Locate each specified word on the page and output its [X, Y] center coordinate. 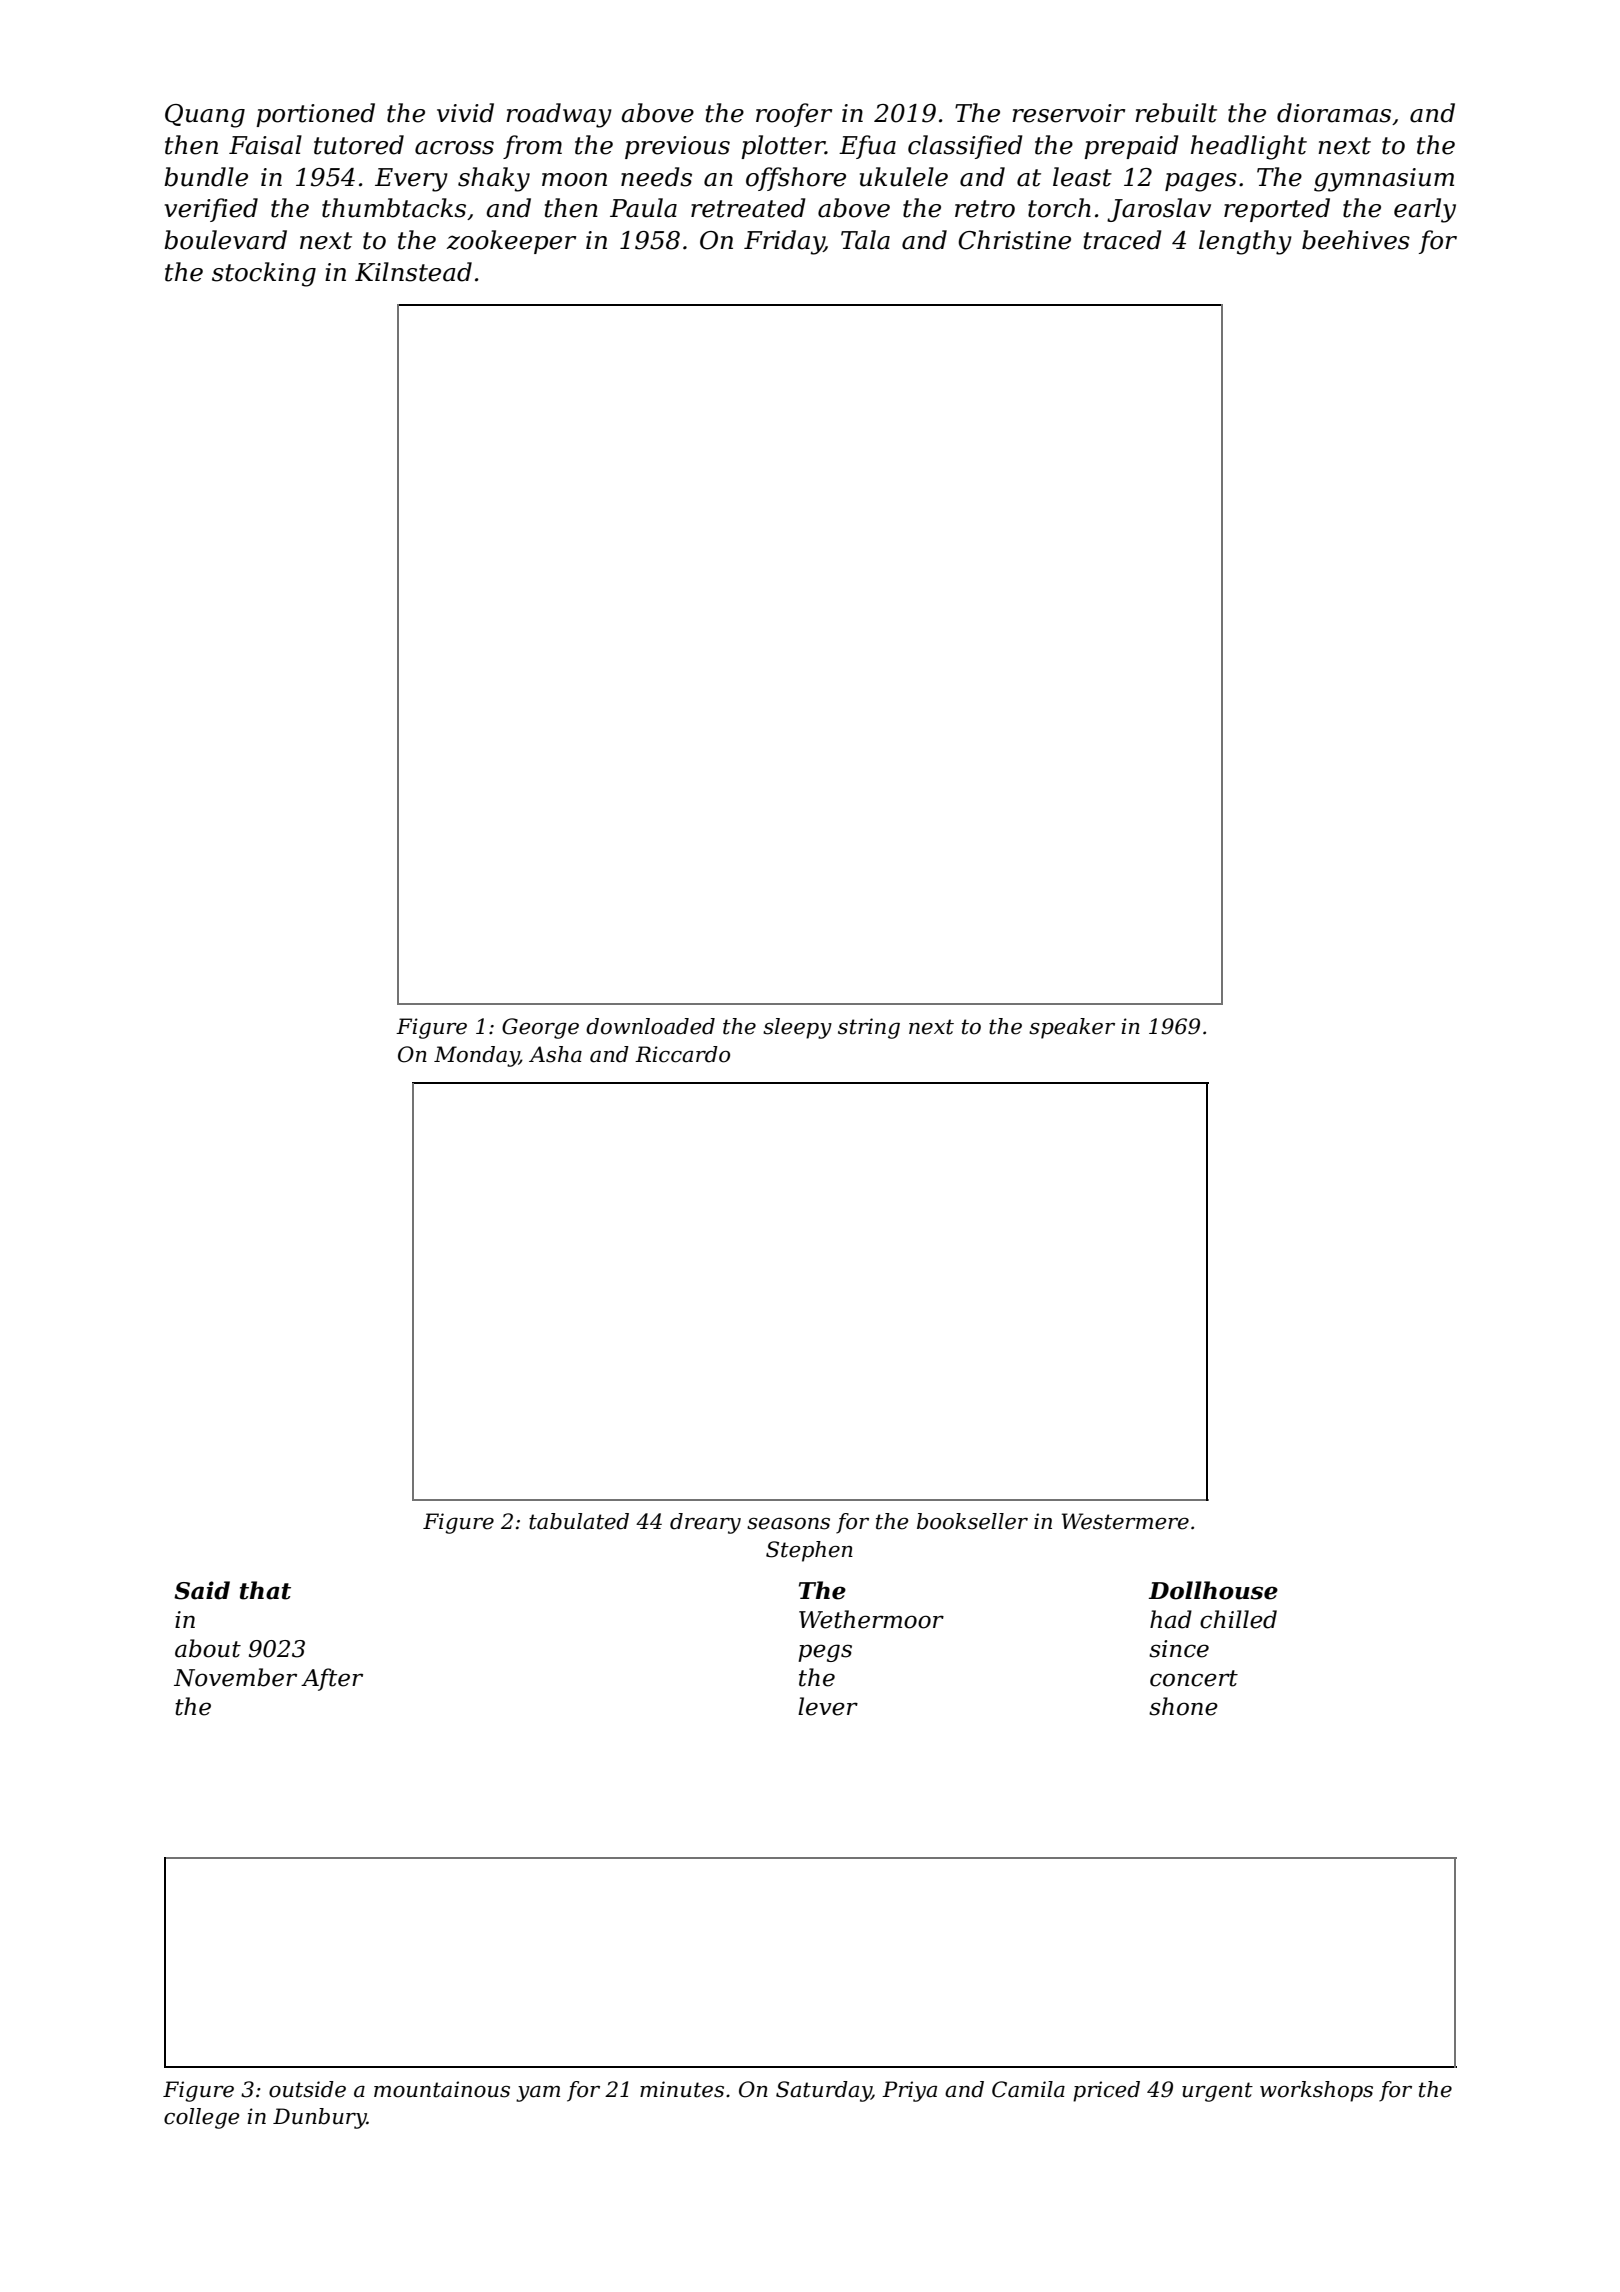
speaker [1072, 1028]
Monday [476, 1056]
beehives [1356, 240]
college [202, 2118]
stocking [264, 274]
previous [677, 147]
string [869, 1028]
